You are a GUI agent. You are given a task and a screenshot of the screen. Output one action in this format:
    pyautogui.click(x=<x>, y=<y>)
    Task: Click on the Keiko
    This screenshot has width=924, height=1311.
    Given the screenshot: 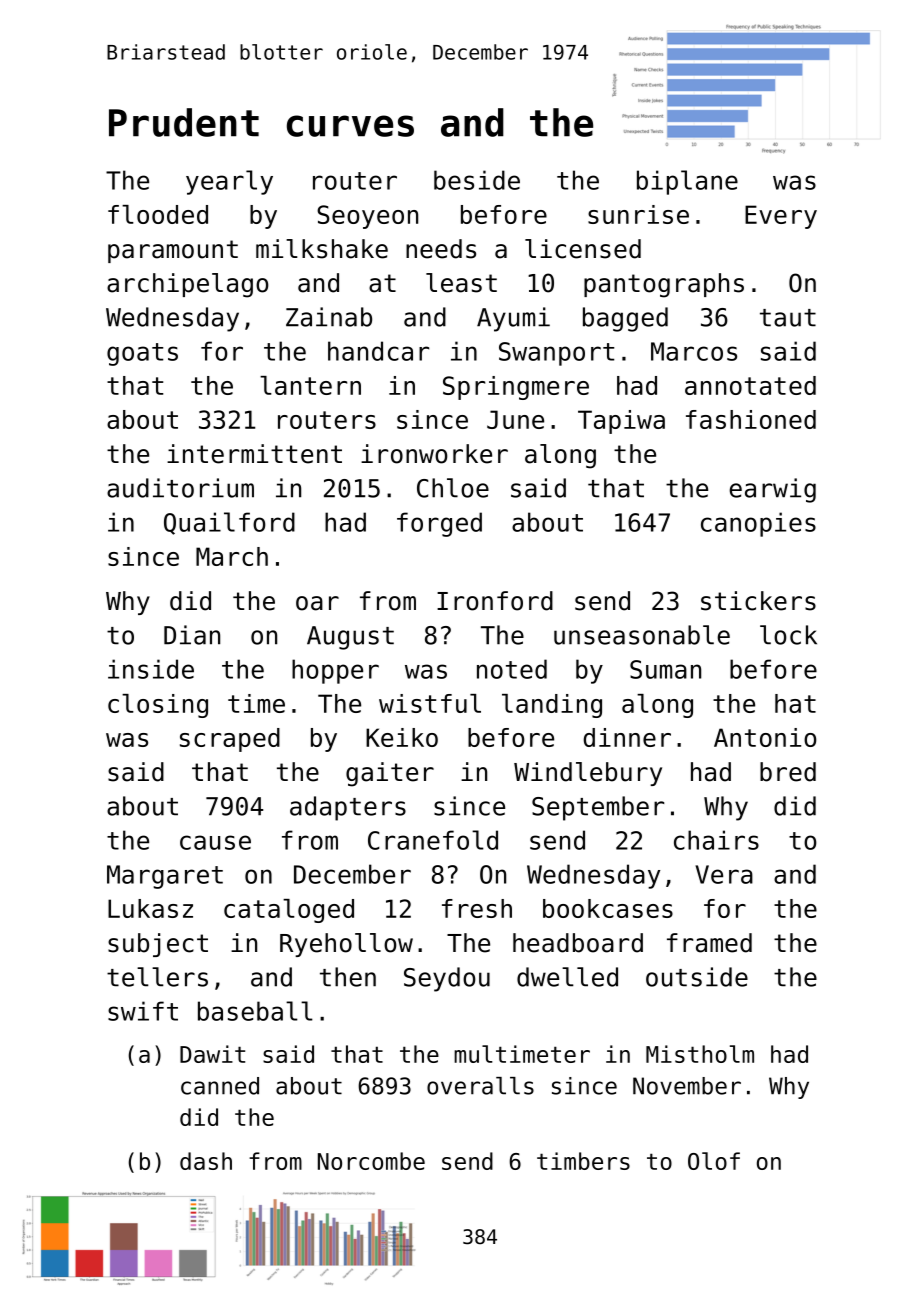 What is the action you would take?
    pyautogui.click(x=402, y=737)
